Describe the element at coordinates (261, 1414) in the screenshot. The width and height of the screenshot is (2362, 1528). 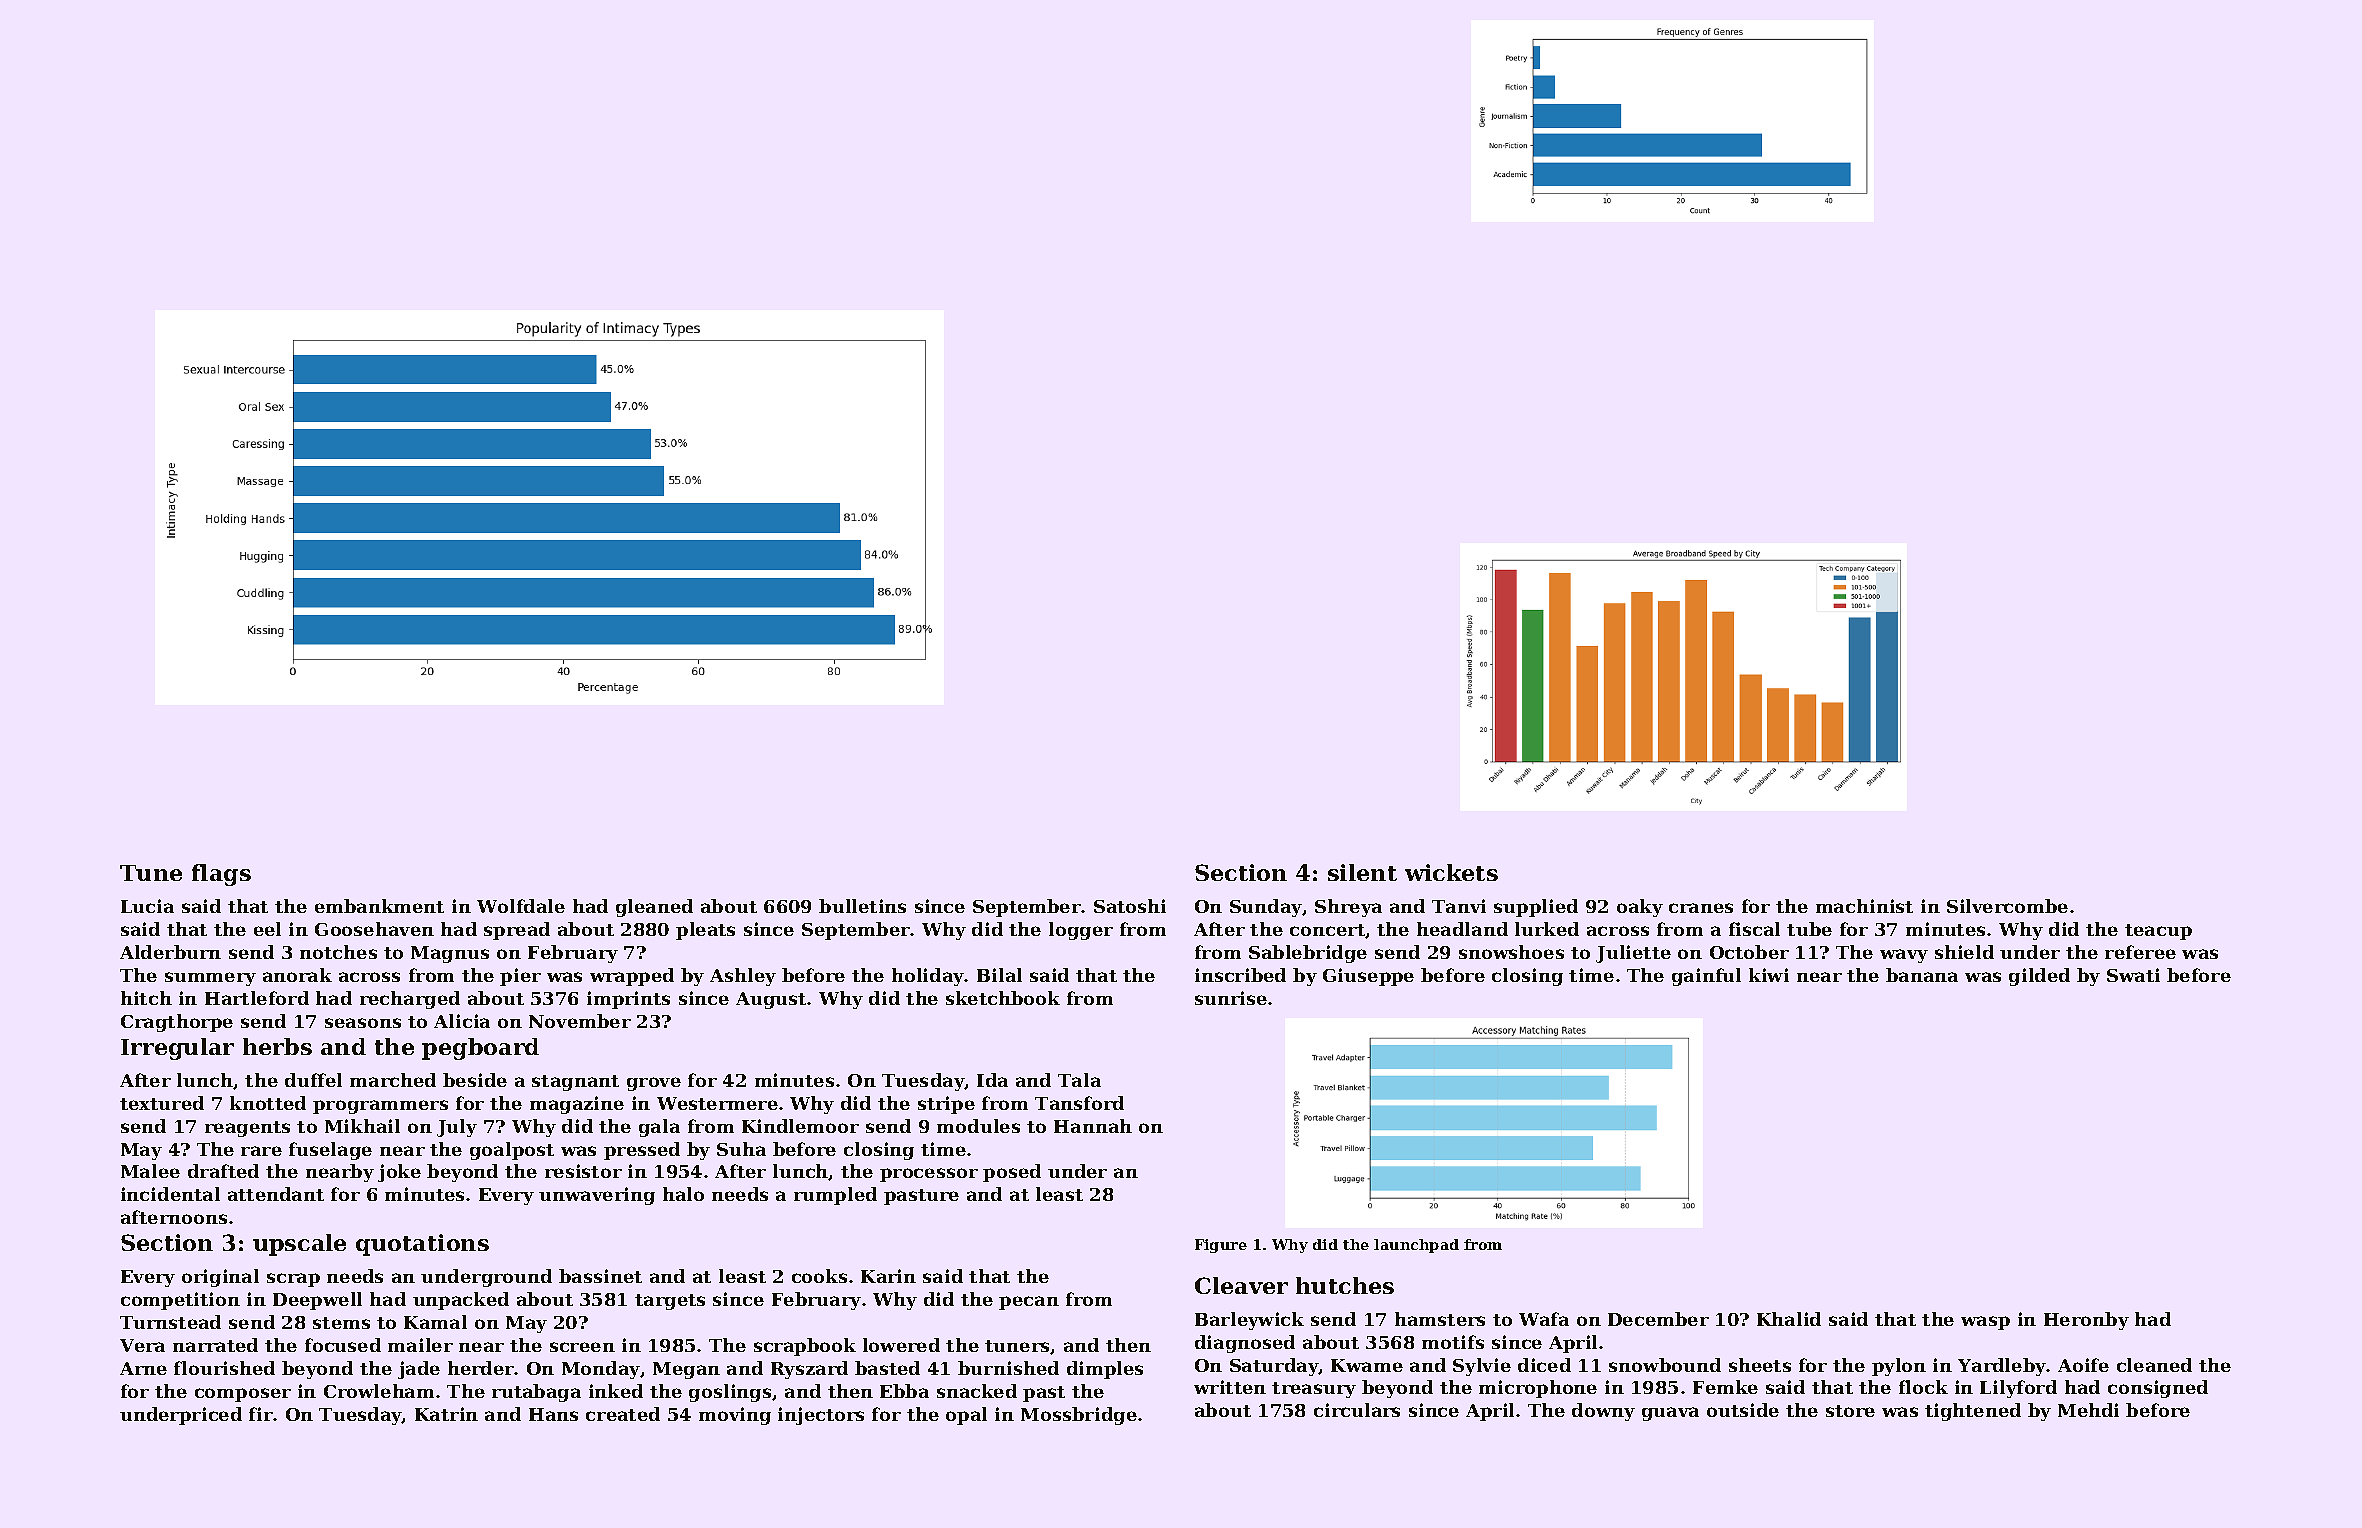
I see `fir` at that location.
